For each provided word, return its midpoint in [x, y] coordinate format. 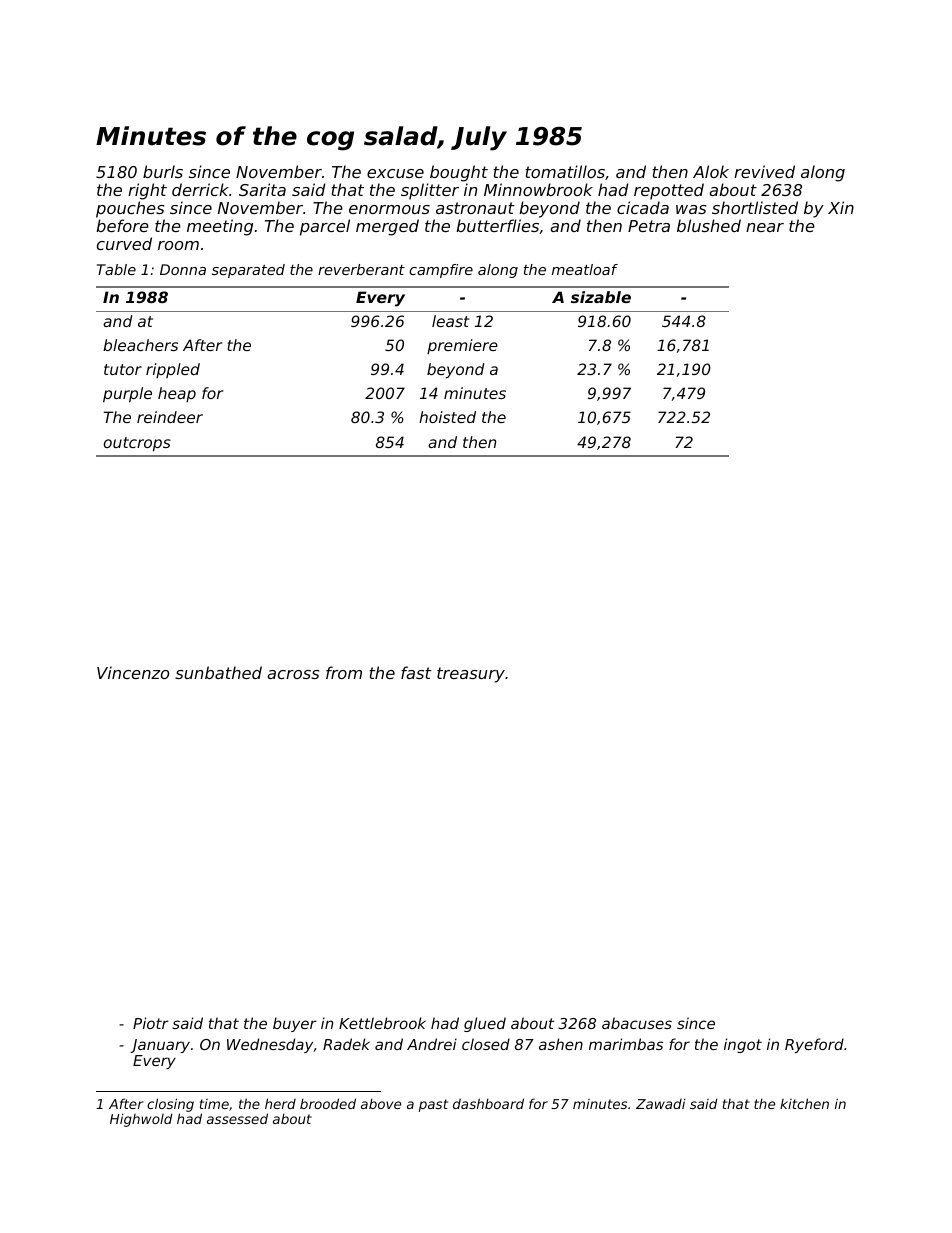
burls [163, 171]
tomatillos [565, 171]
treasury [471, 675]
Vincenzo [133, 672]
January [160, 1046]
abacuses [637, 1023]
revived [764, 171]
